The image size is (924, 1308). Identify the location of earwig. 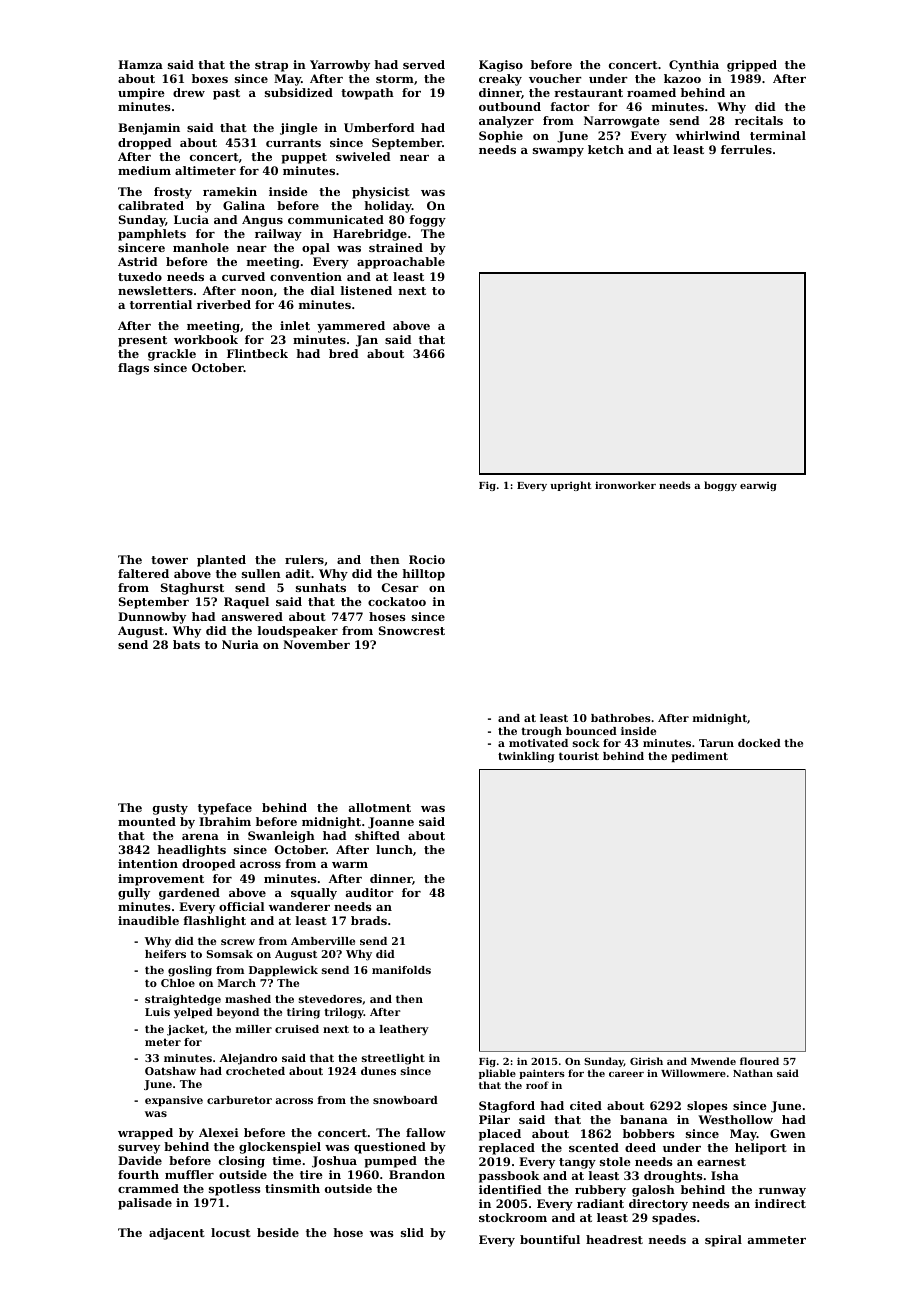
(758, 486).
